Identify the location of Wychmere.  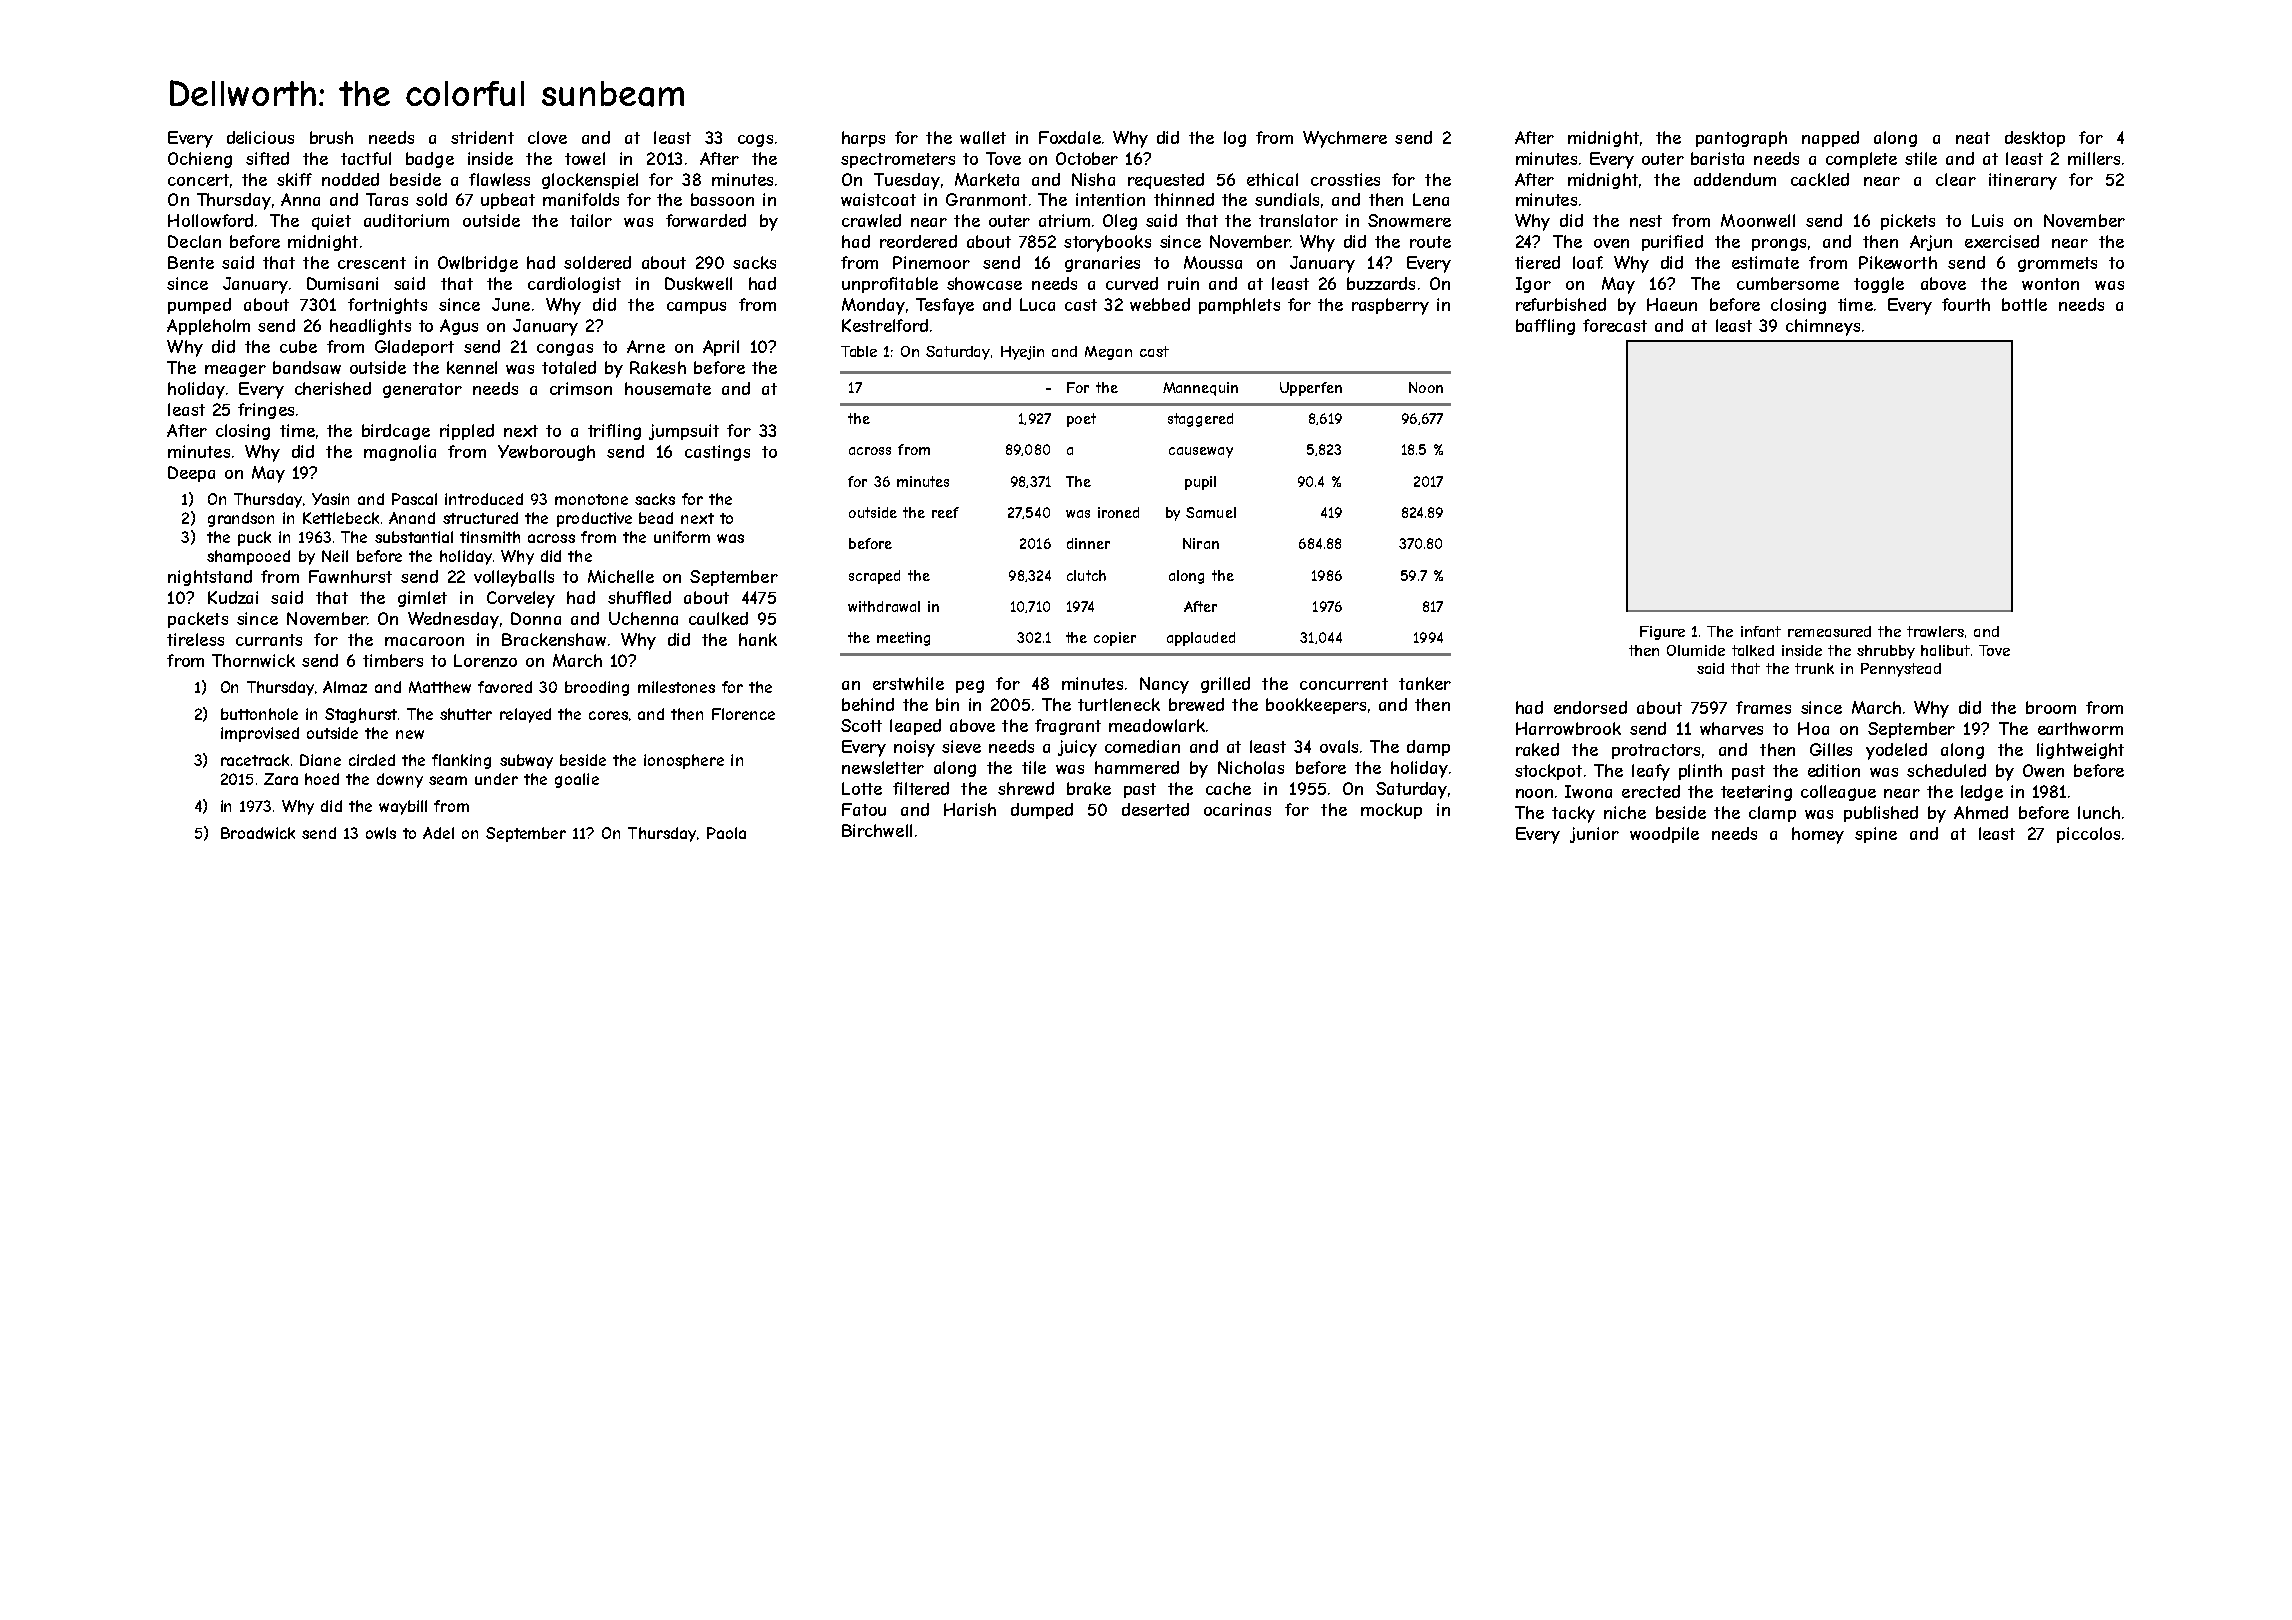
(1345, 139).
